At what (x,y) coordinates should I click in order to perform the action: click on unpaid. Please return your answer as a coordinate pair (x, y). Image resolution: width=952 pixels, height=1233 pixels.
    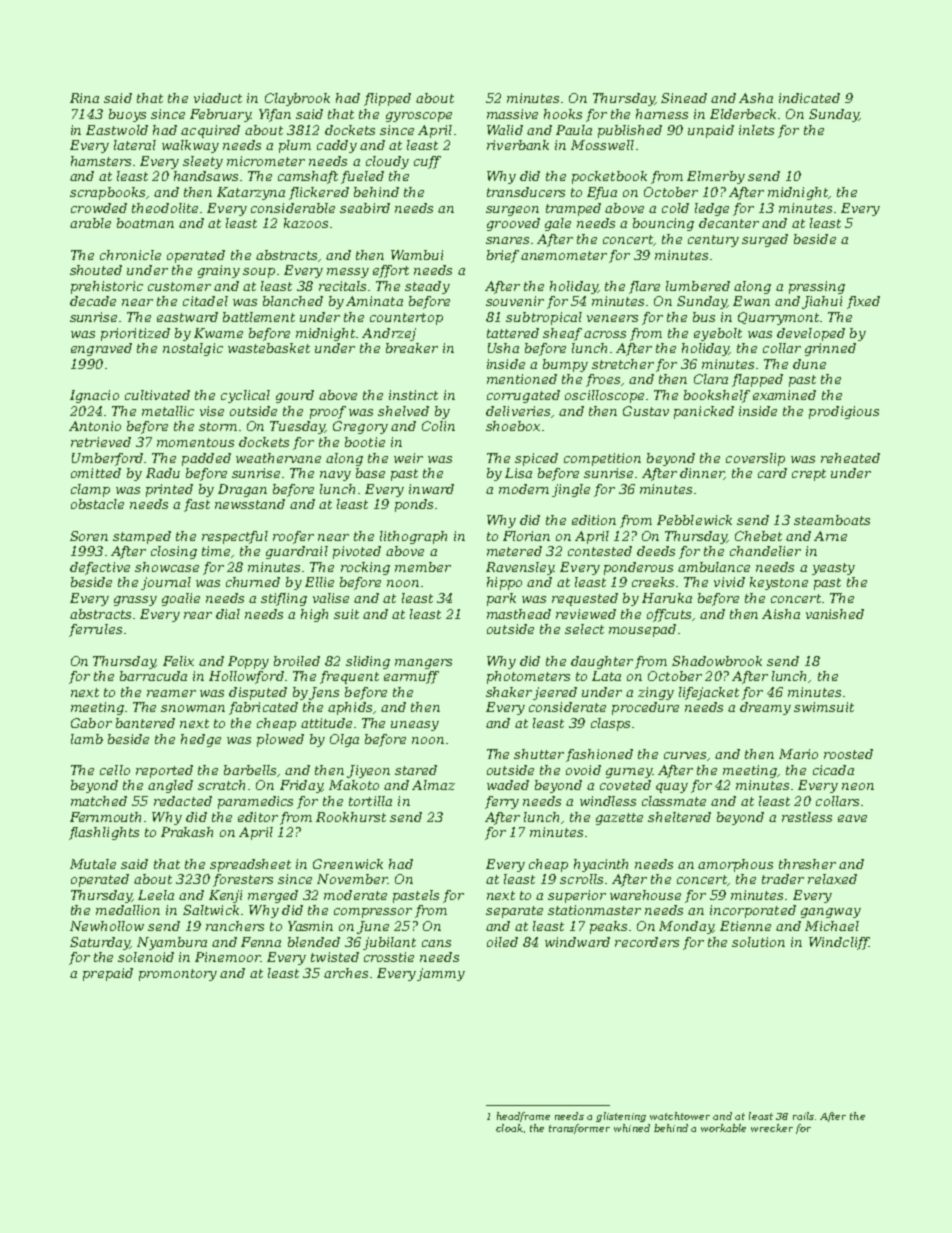
    Looking at the image, I should click on (711, 131).
